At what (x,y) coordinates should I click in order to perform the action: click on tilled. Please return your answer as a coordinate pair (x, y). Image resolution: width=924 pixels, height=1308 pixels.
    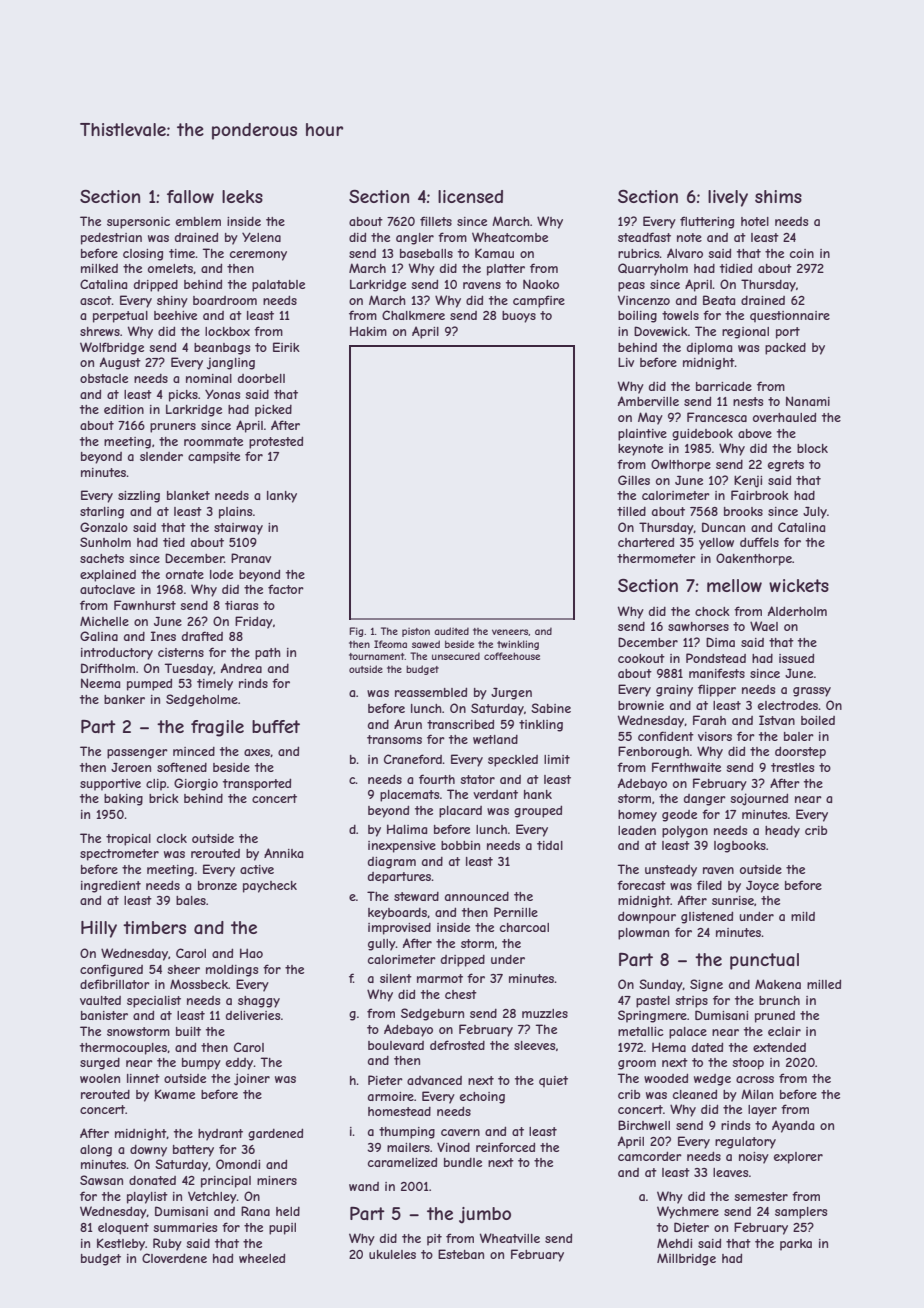
    Looking at the image, I should click on (631, 511).
